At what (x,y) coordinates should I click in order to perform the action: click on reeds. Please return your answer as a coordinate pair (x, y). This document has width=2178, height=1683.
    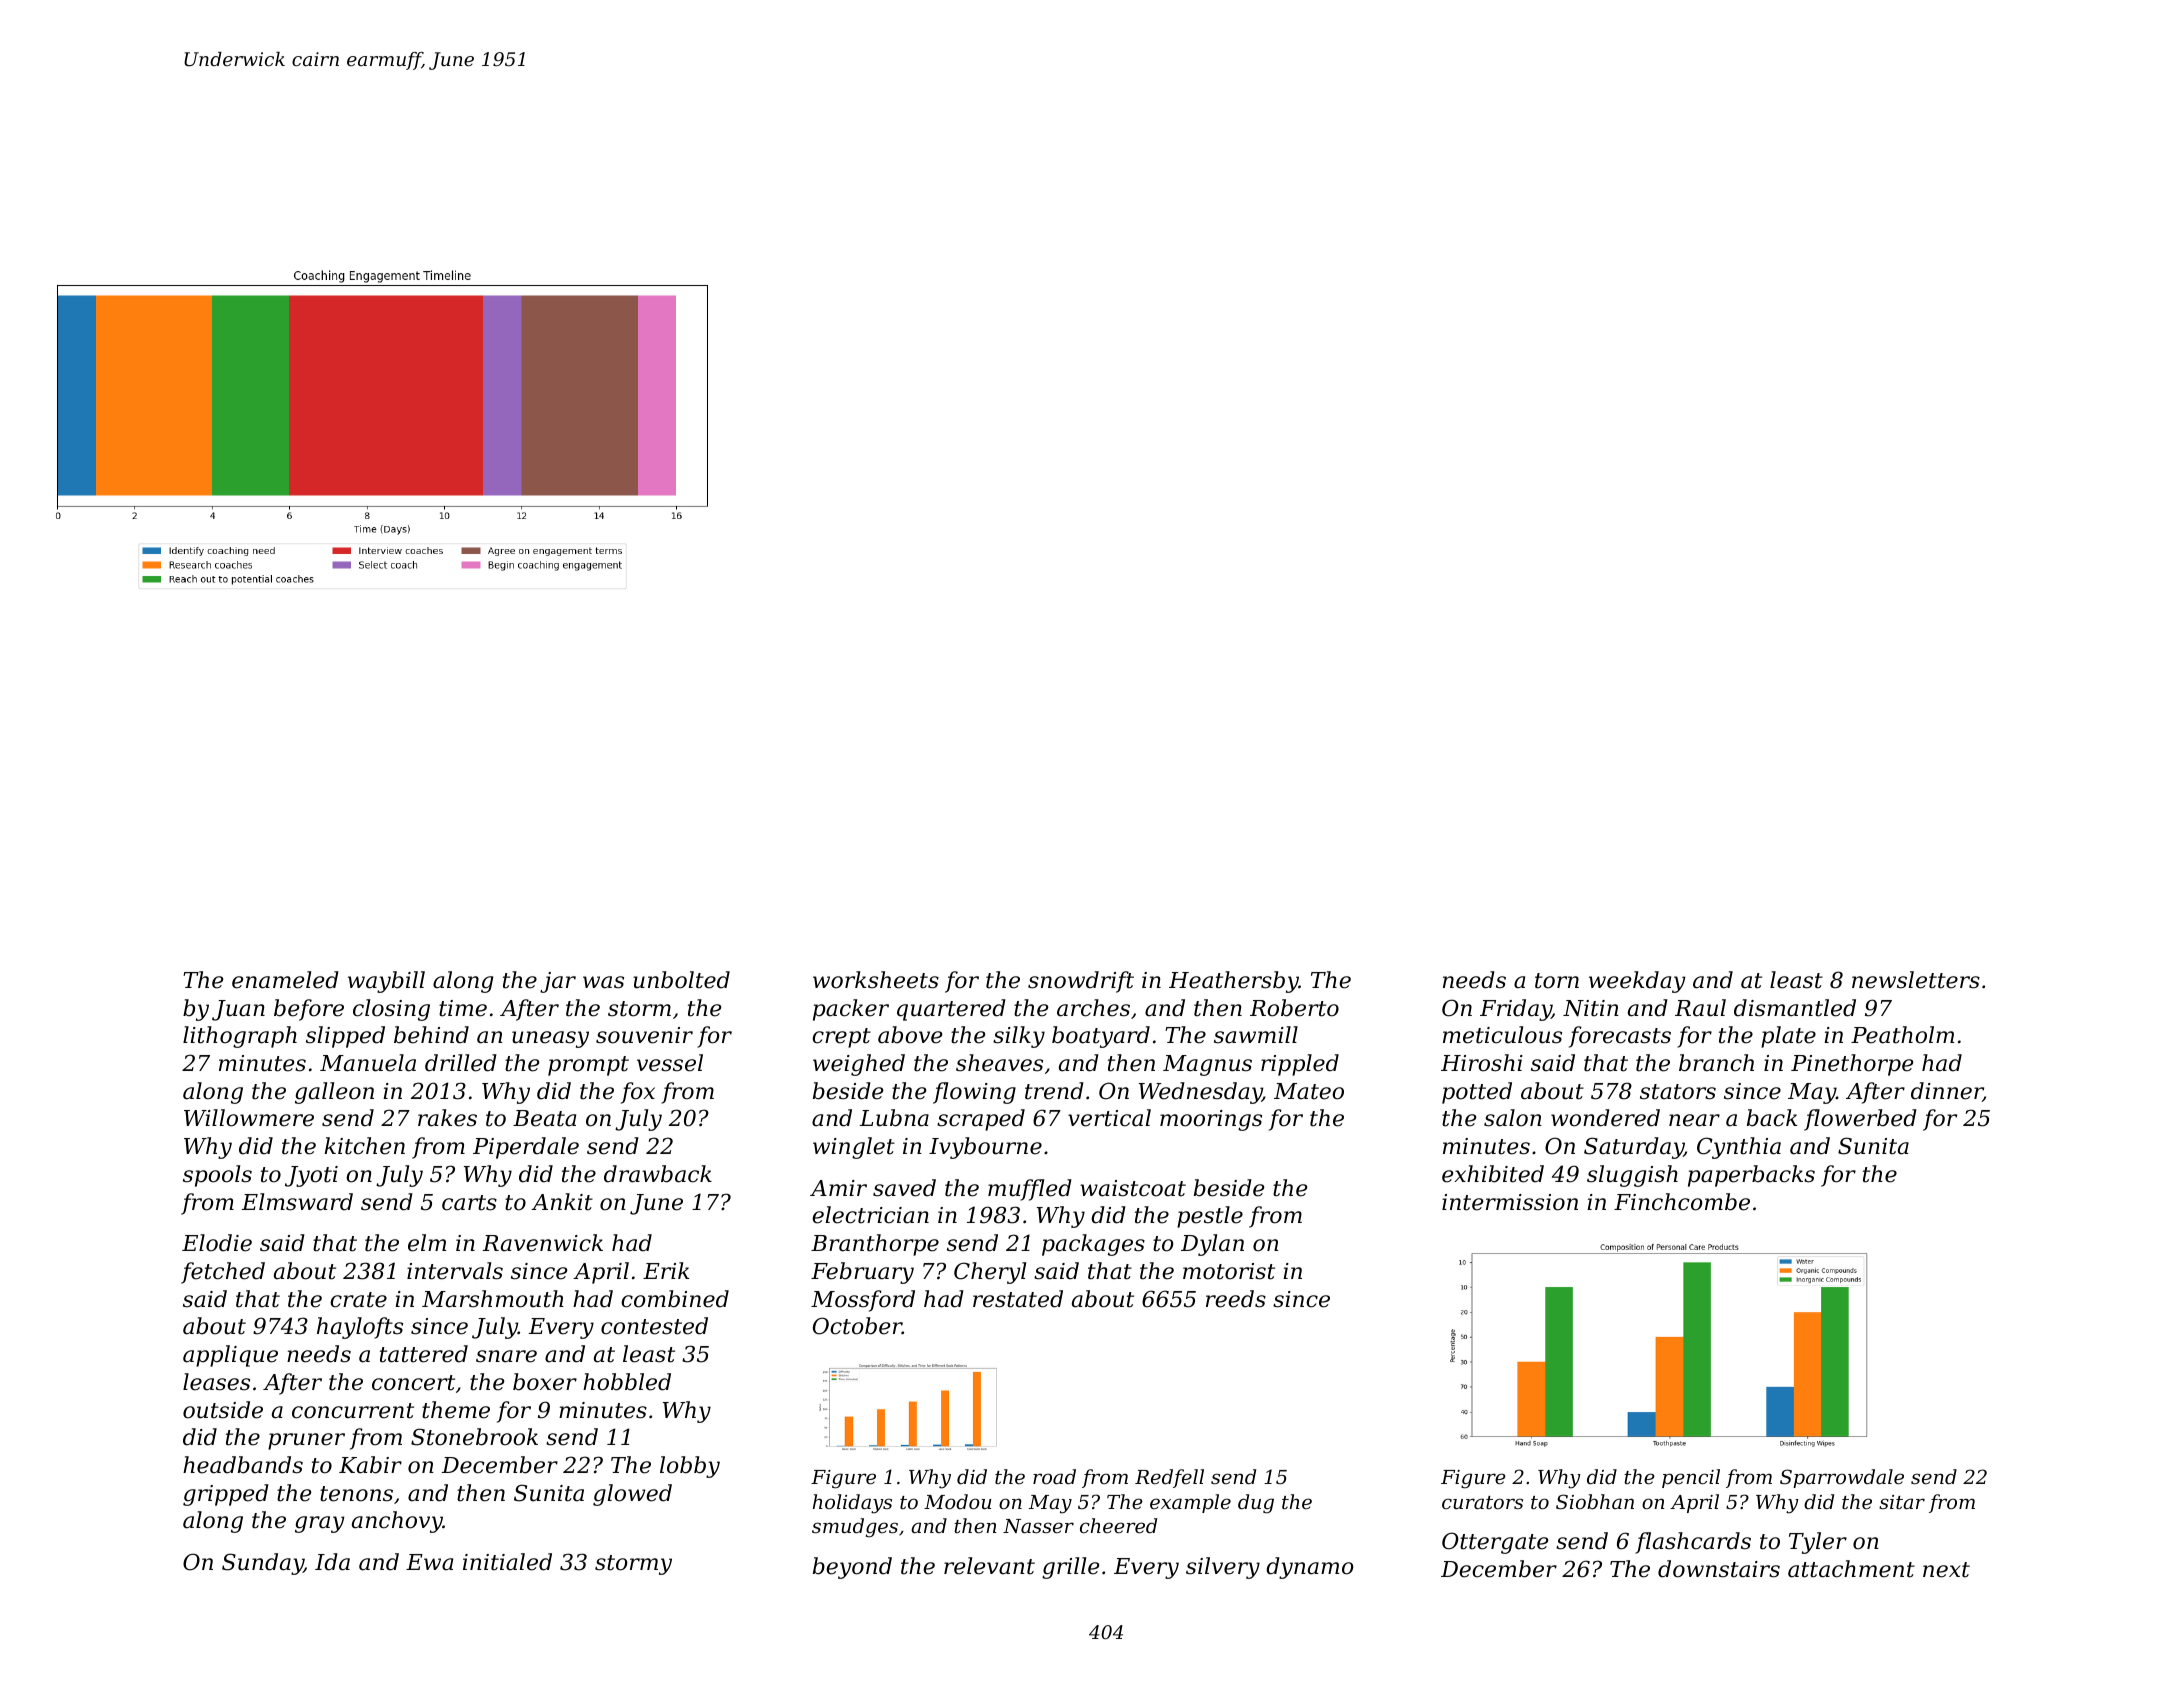
    Looking at the image, I should click on (1236, 1299).
